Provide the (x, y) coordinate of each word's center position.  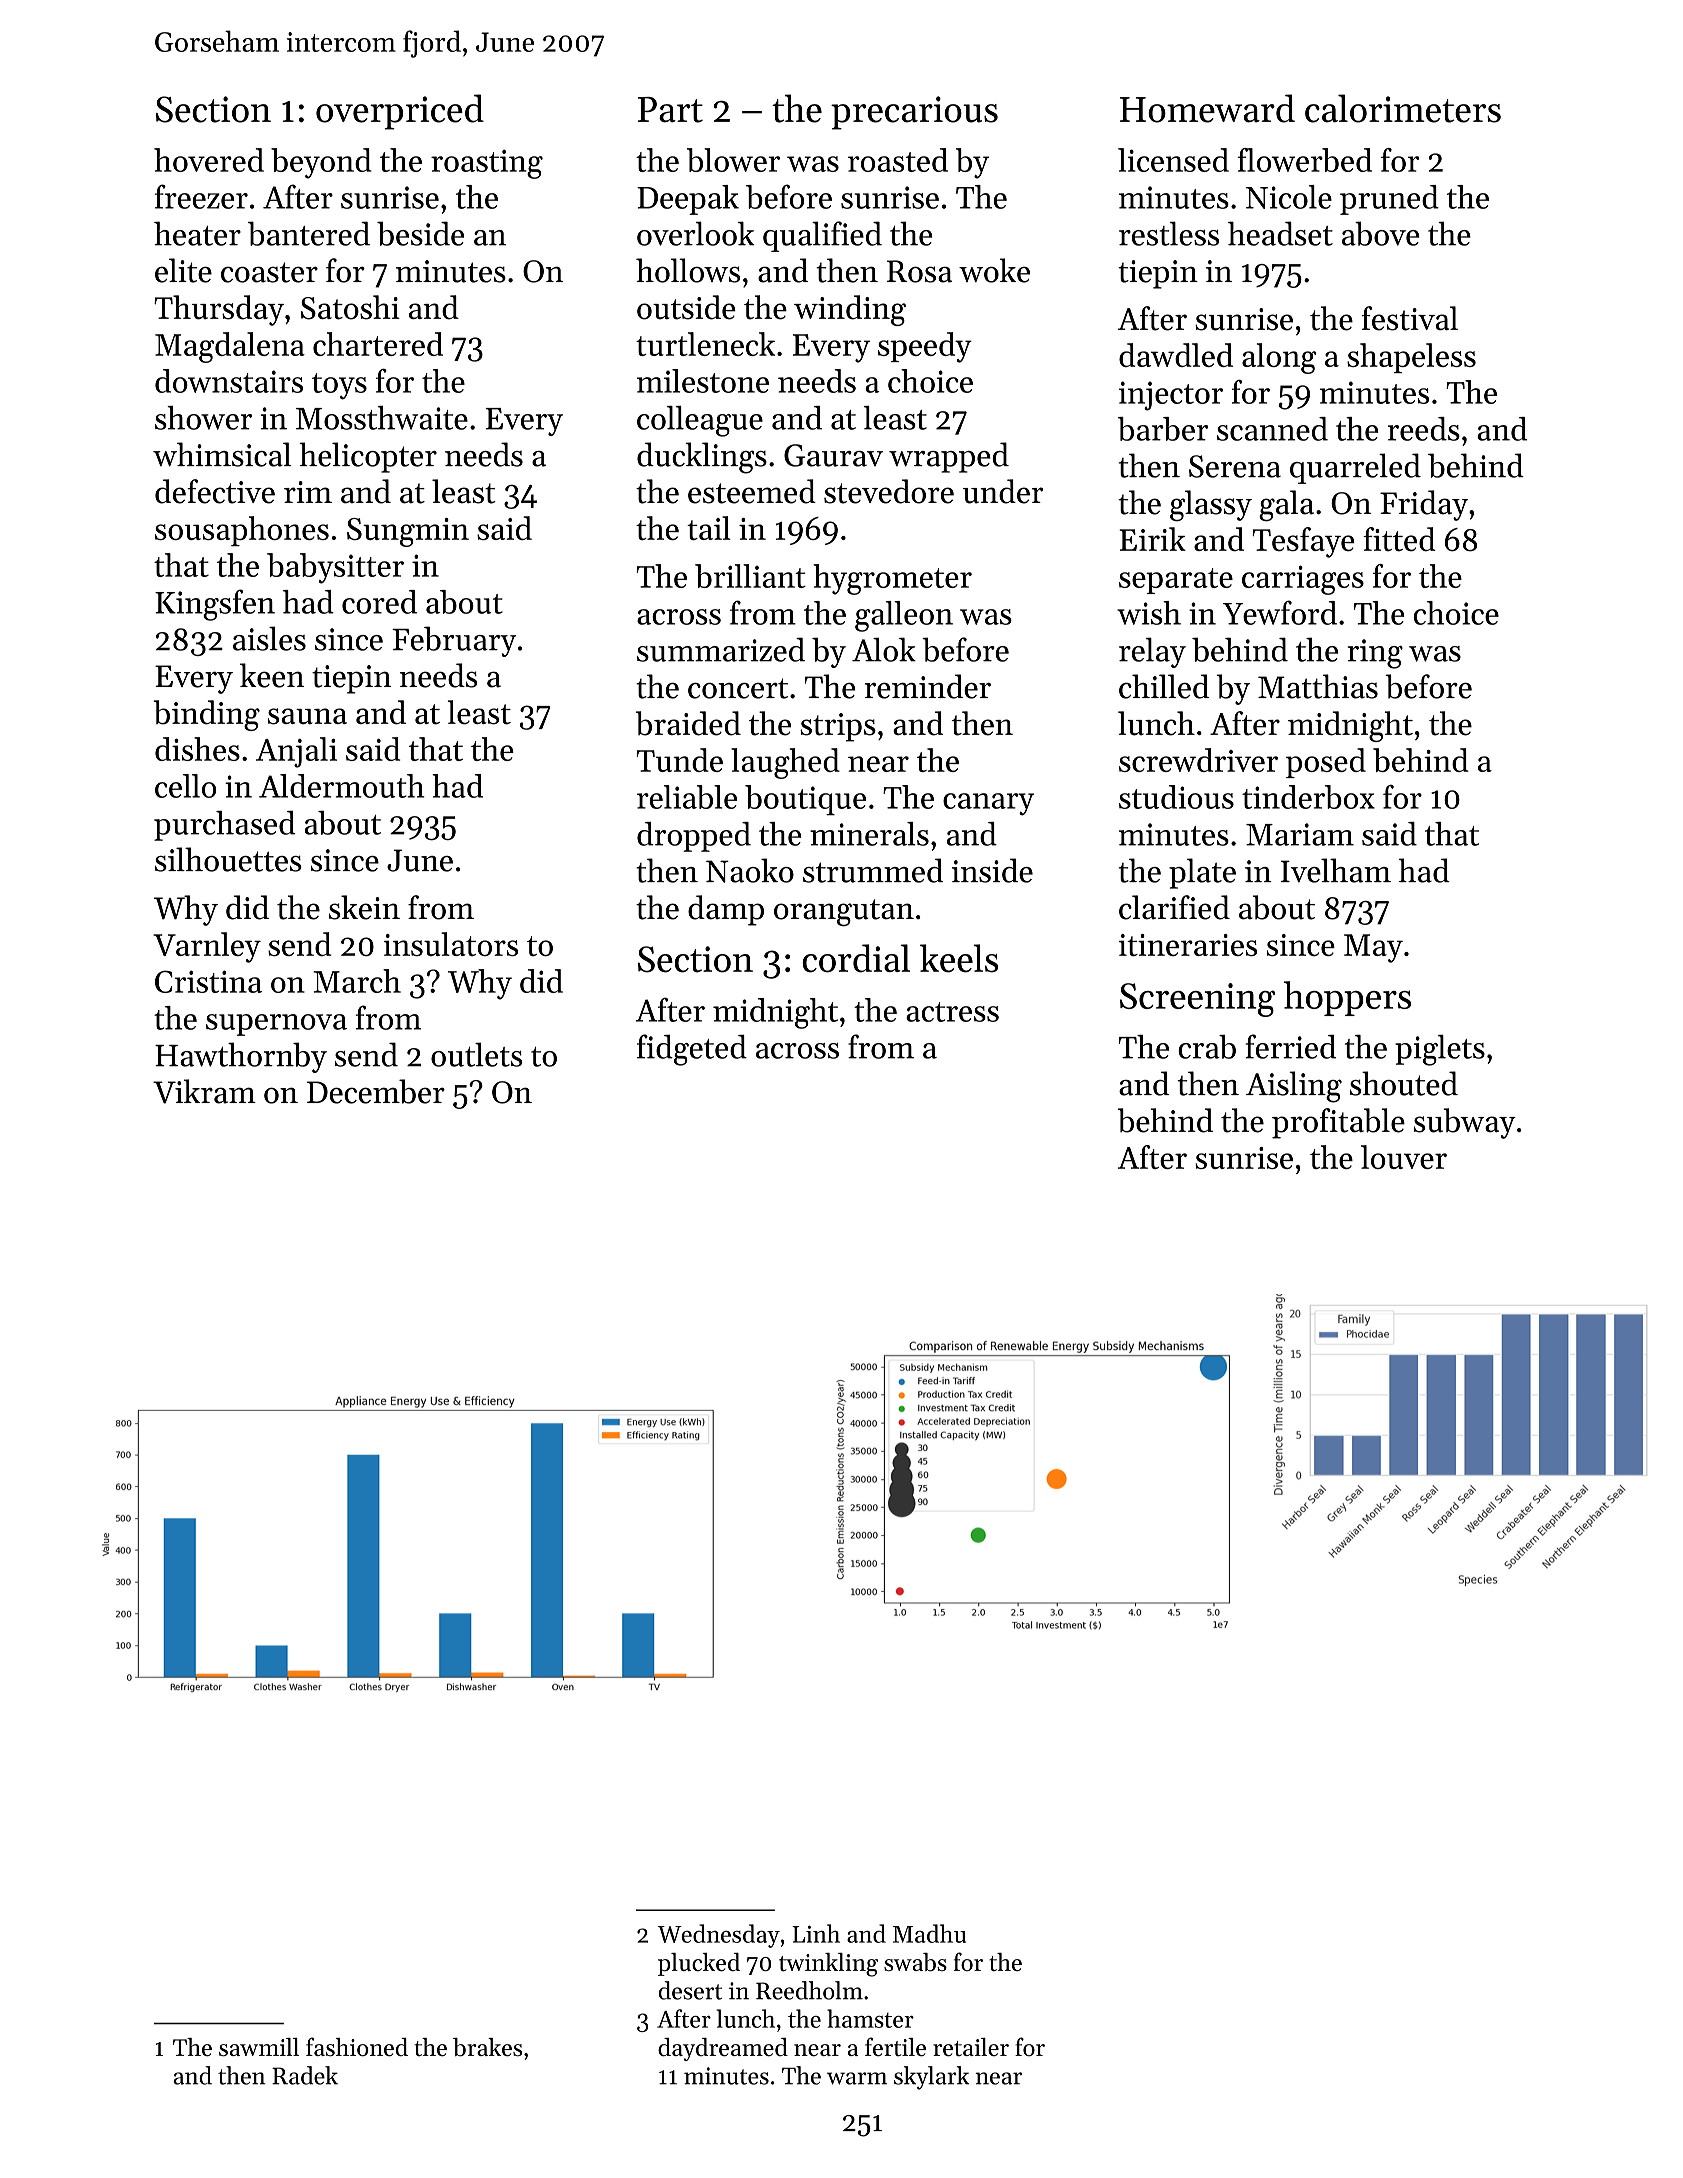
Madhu (929, 1933)
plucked (699, 1964)
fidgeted (692, 1050)
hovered (209, 160)
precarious (914, 113)
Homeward (1207, 108)
